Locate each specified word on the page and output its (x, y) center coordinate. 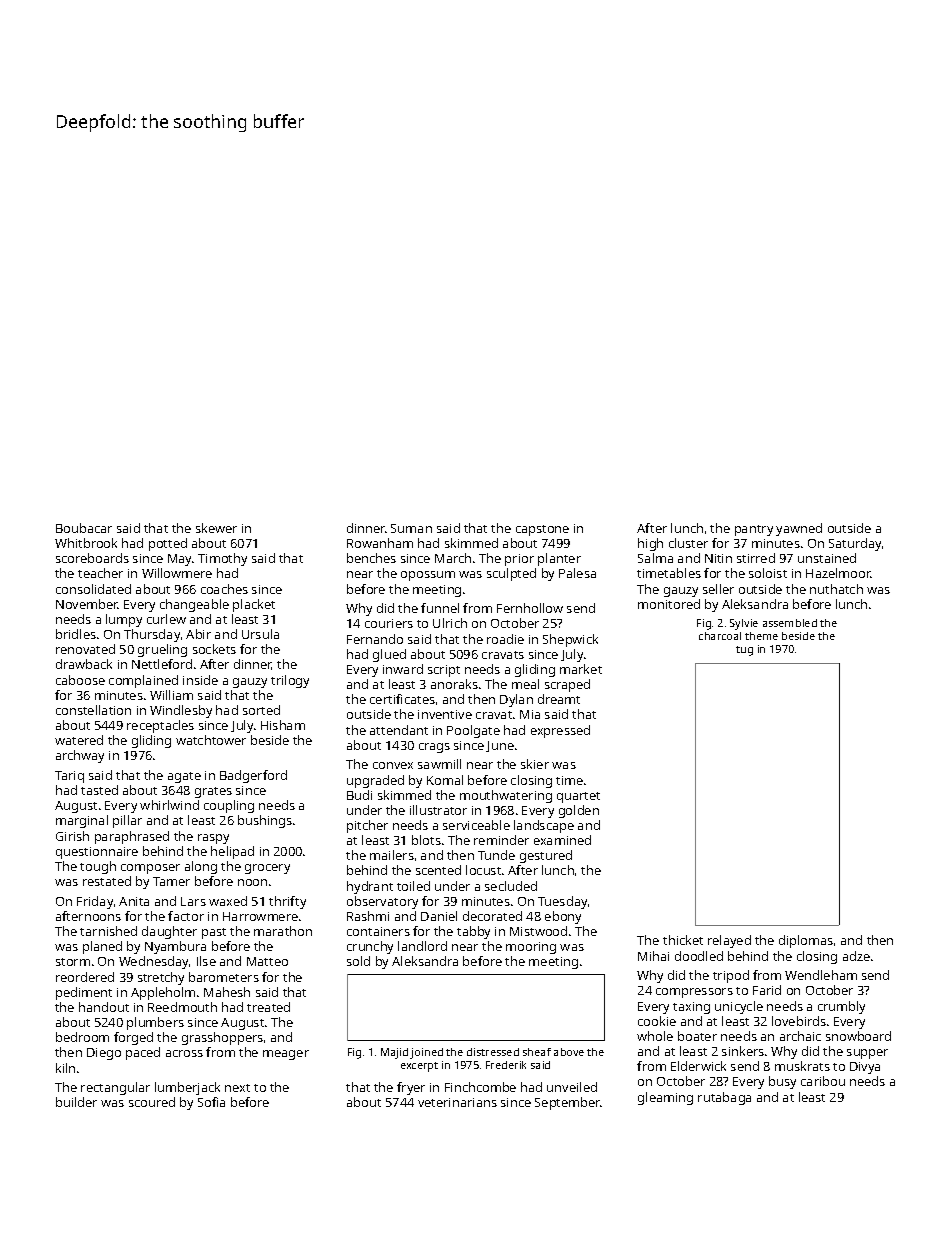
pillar (127, 821)
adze (856, 956)
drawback (84, 664)
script (444, 671)
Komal (445, 780)
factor (186, 916)
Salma (655, 558)
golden (579, 811)
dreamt (559, 699)
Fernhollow (530, 608)
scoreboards (92, 558)
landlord (422, 946)
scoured (152, 1102)
